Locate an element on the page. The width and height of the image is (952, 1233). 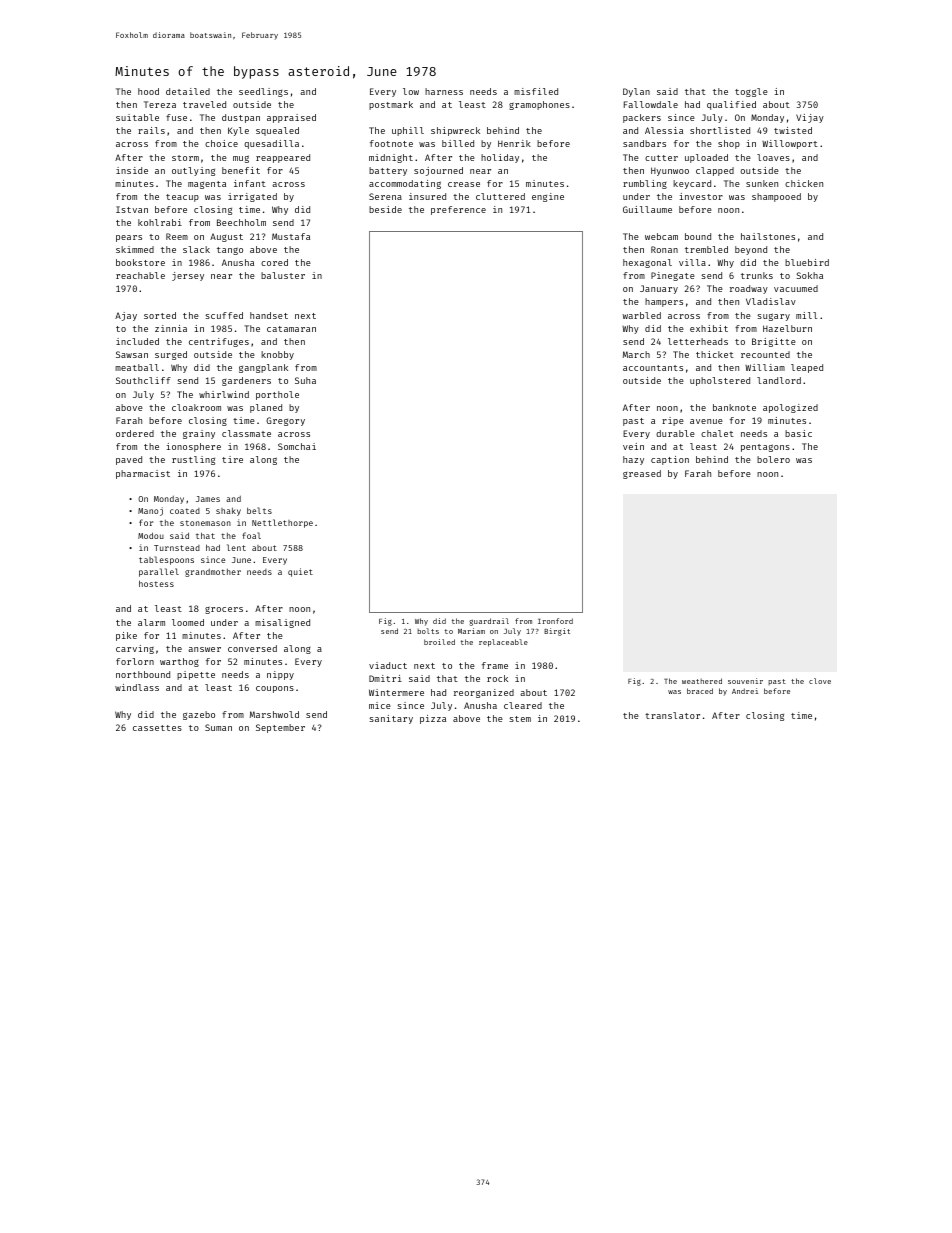
webcam is located at coordinates (661, 236).
